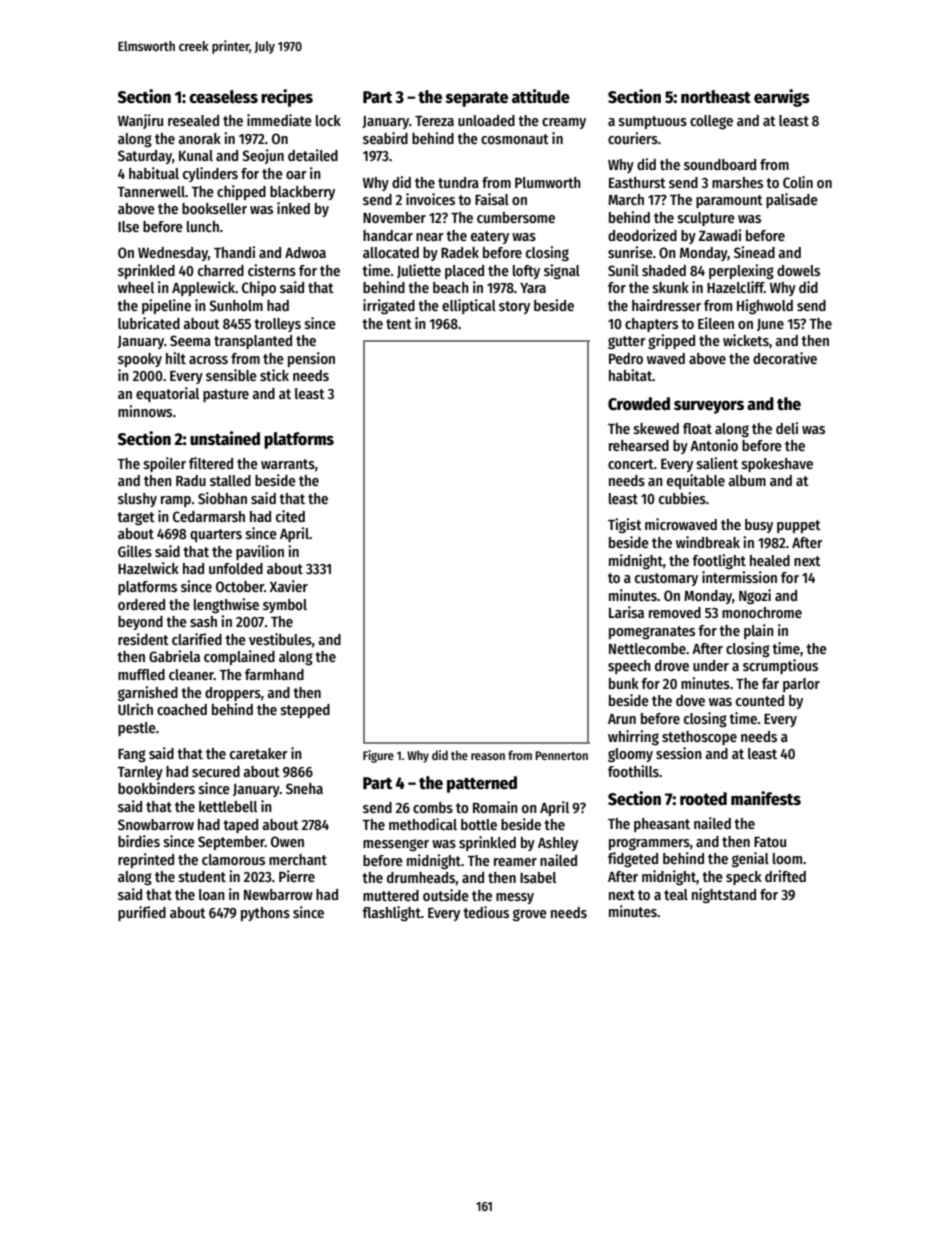 This screenshot has height=1233, width=952. I want to click on Ngozi, so click(755, 596).
